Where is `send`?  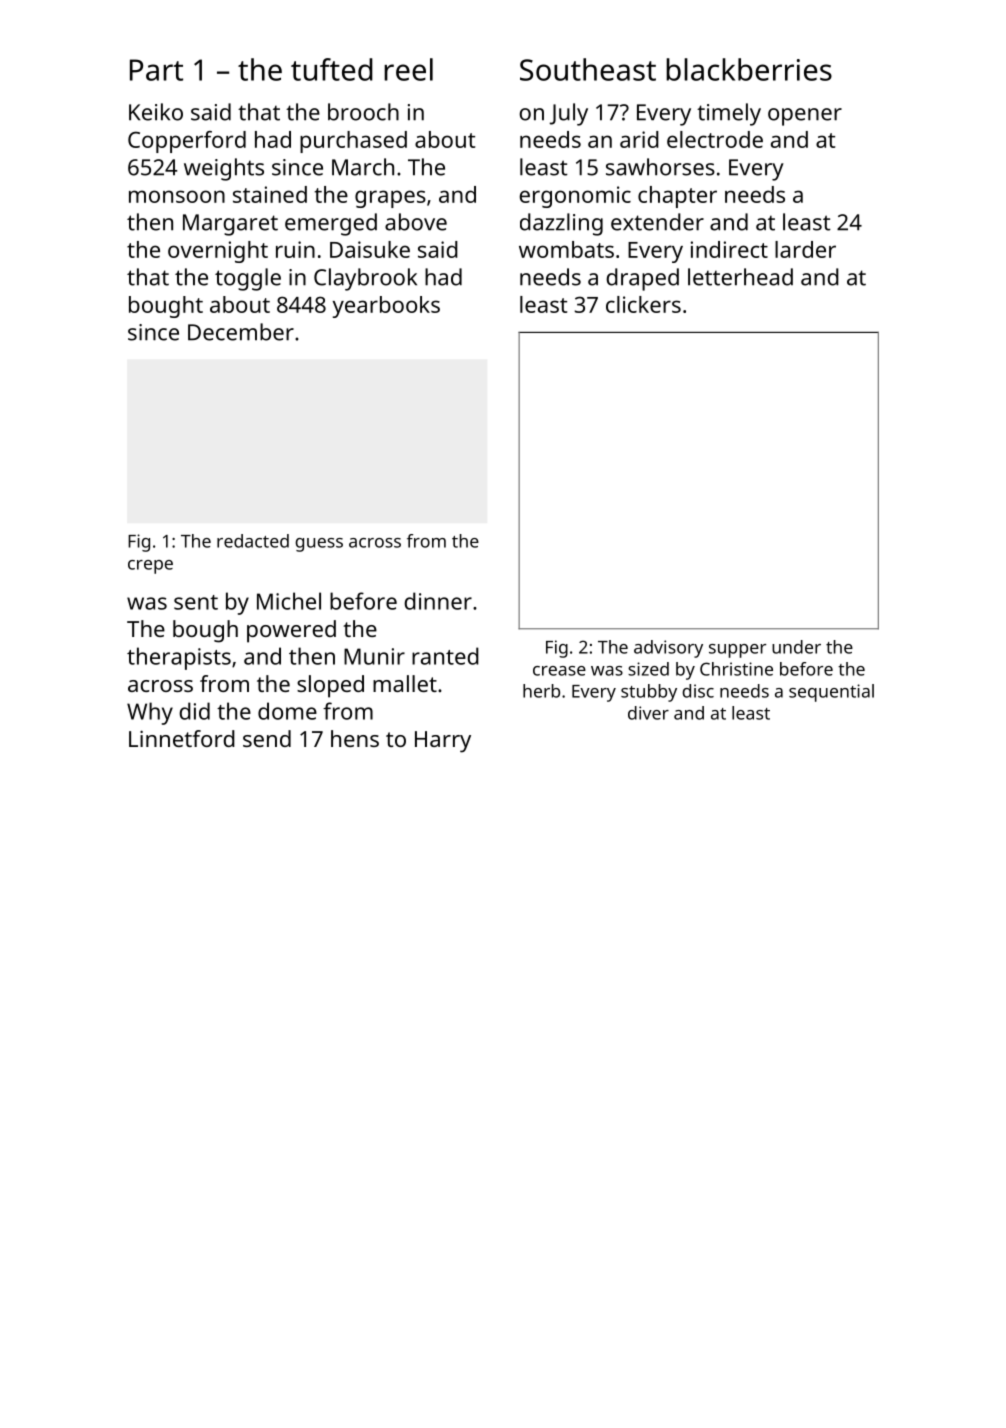 send is located at coordinates (267, 738).
